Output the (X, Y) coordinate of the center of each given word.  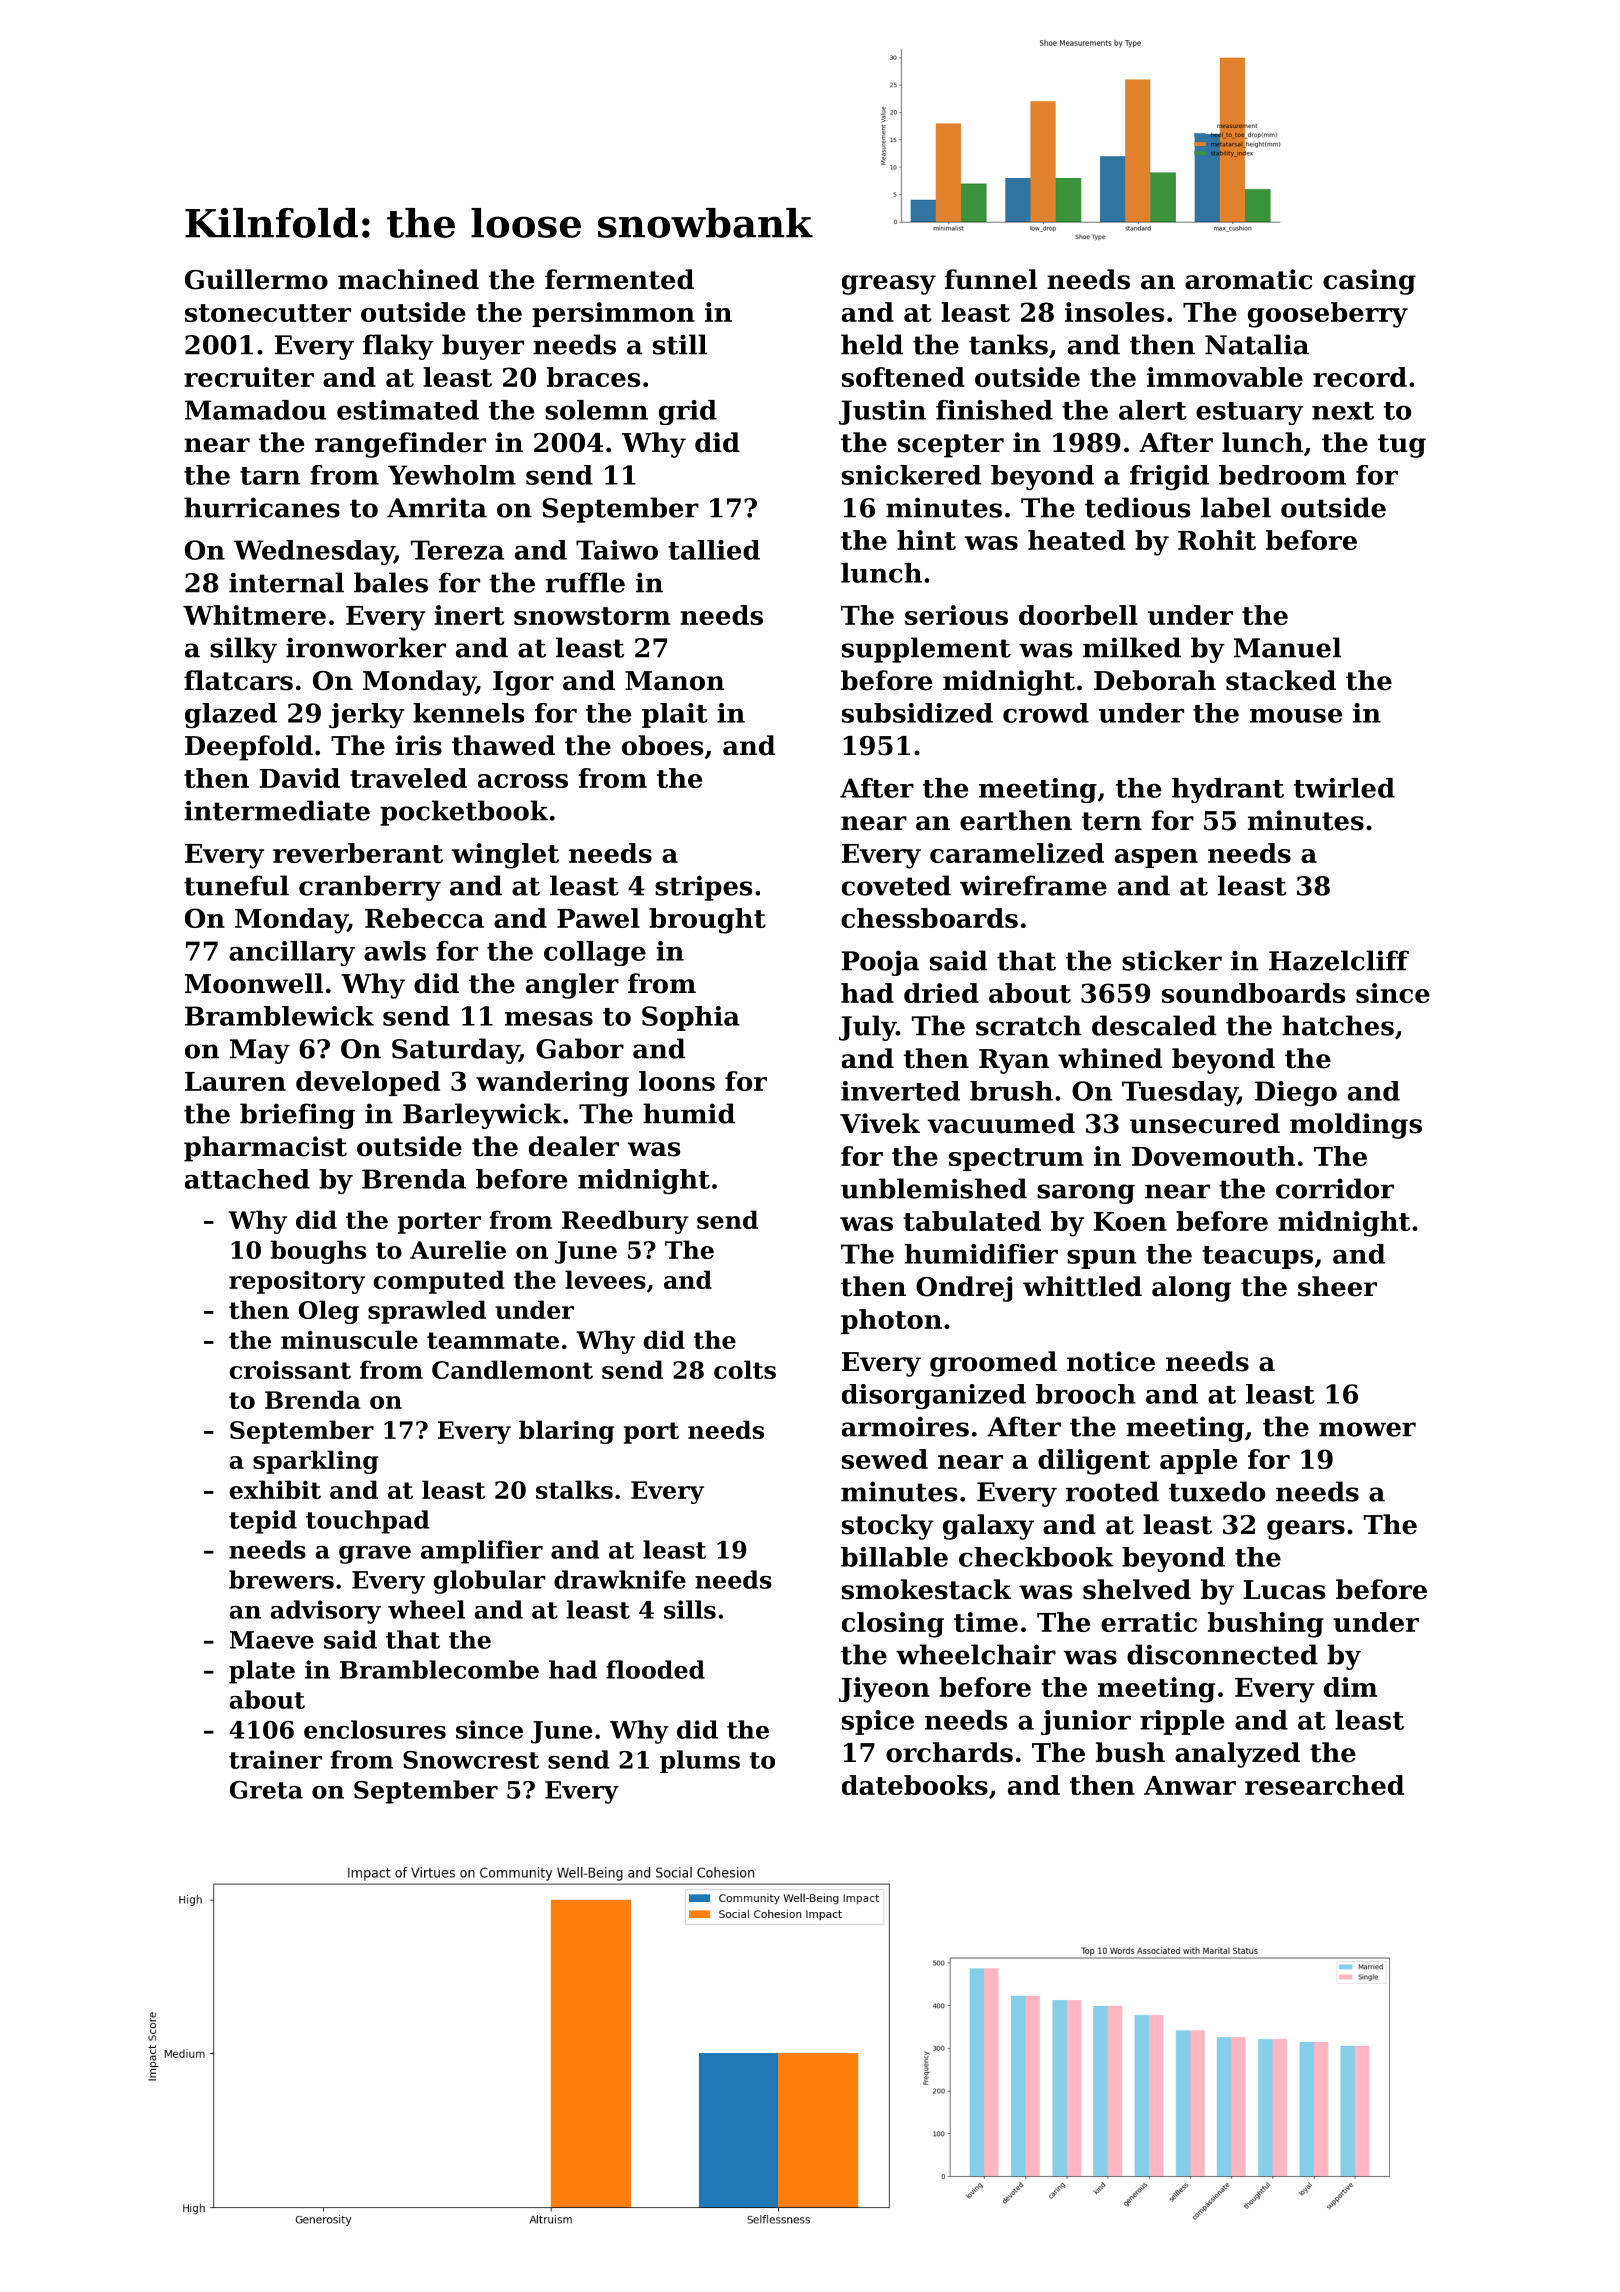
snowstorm (592, 616)
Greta (266, 1790)
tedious (1137, 507)
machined (408, 279)
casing (1369, 282)
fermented (619, 279)
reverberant (358, 853)
